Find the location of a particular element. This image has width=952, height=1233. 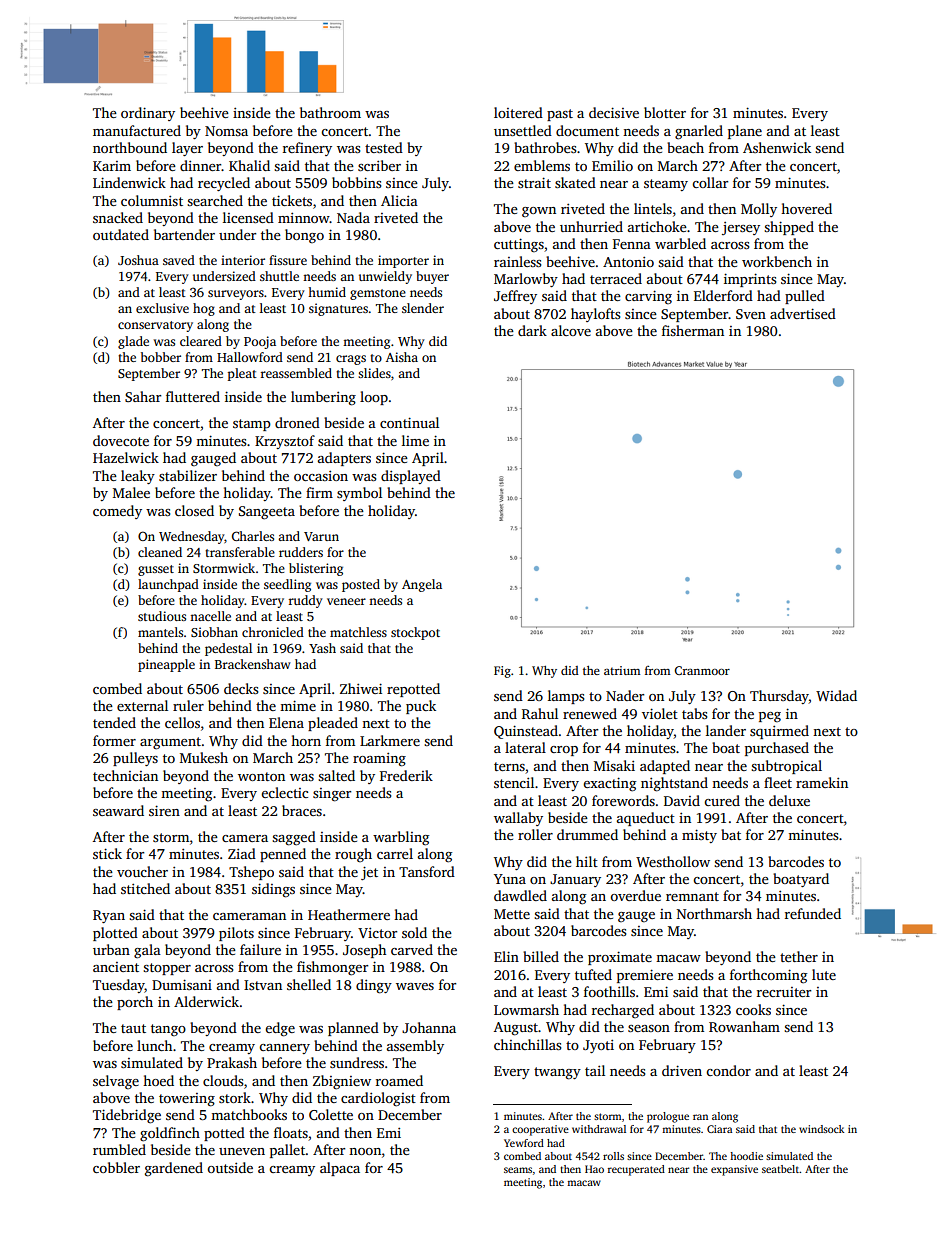

ramekin is located at coordinates (822, 782).
